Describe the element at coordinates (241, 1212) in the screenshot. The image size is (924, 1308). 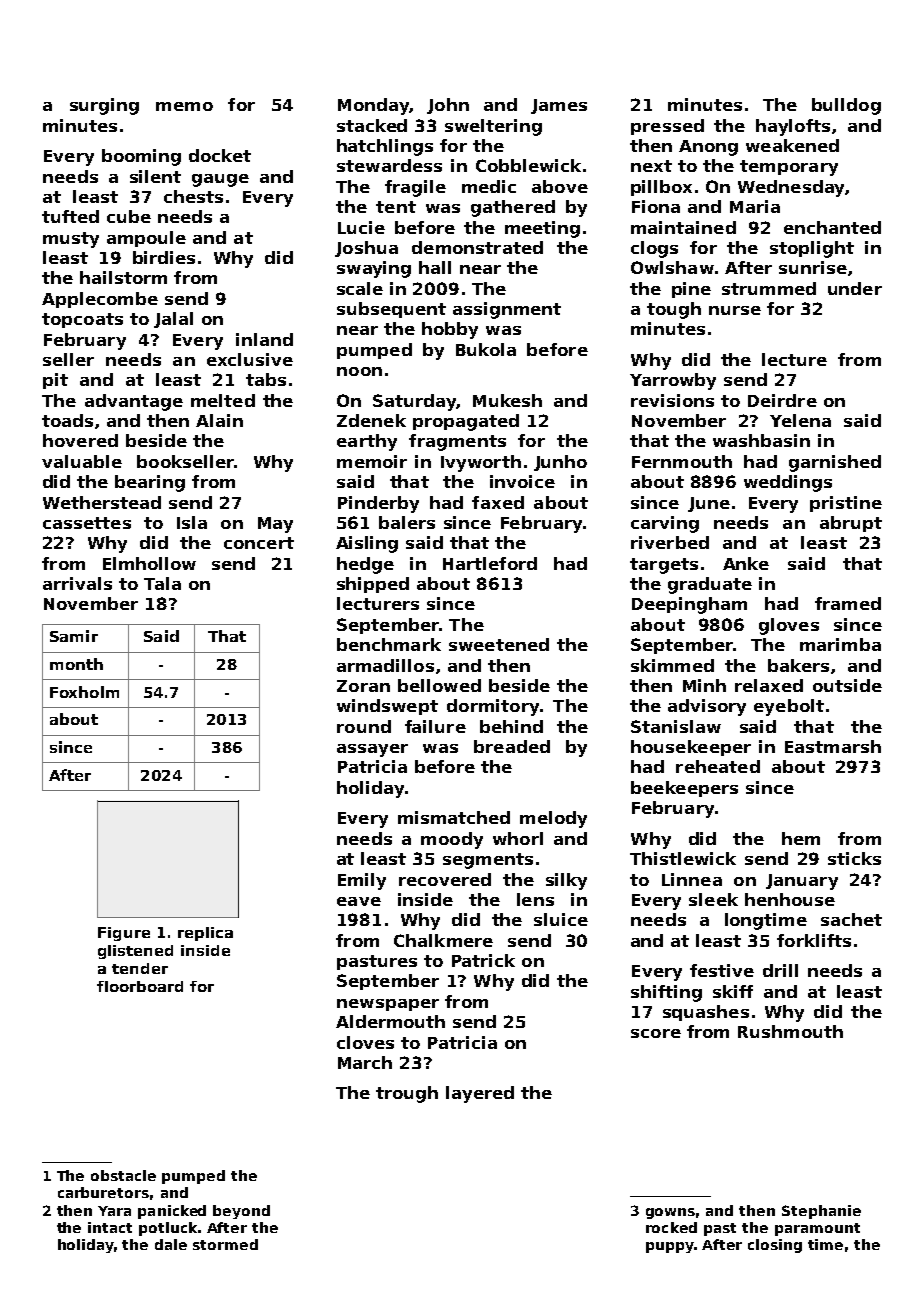
I see `beyond` at that location.
